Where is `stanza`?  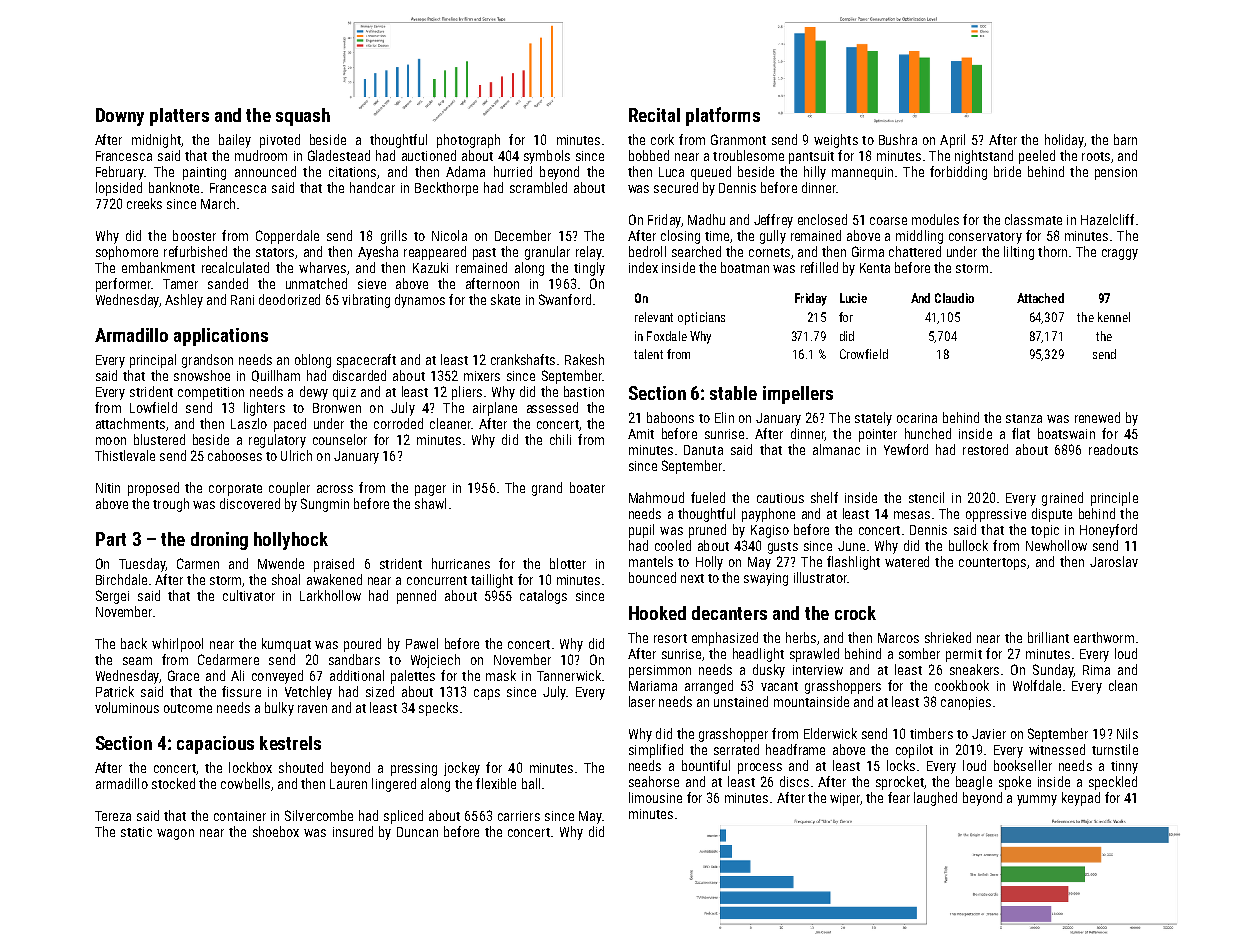 stanza is located at coordinates (1024, 418).
